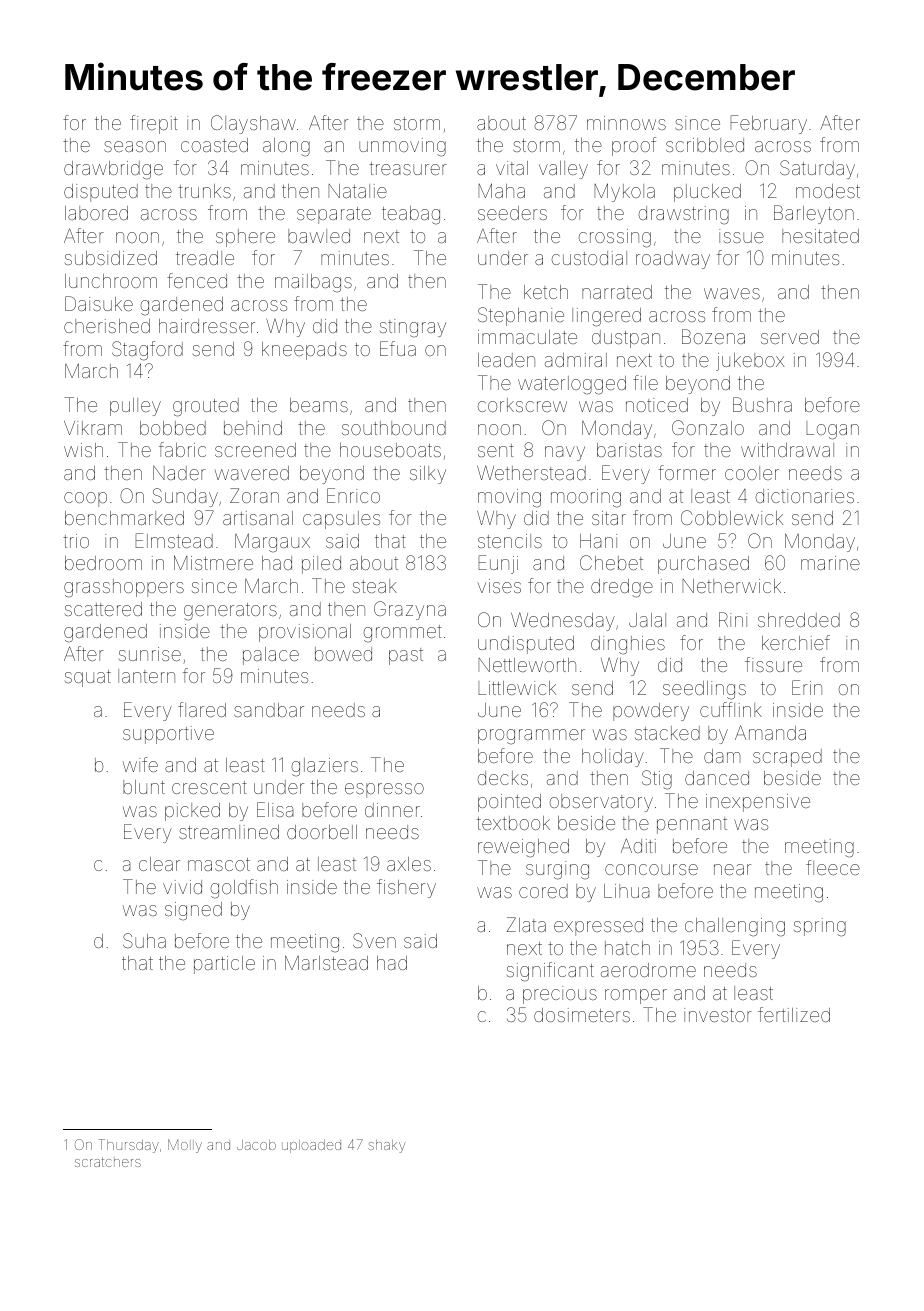 The width and height of the screenshot is (924, 1311). What do you see at coordinates (582, 1015) in the screenshot?
I see `dosimeters` at bounding box center [582, 1015].
